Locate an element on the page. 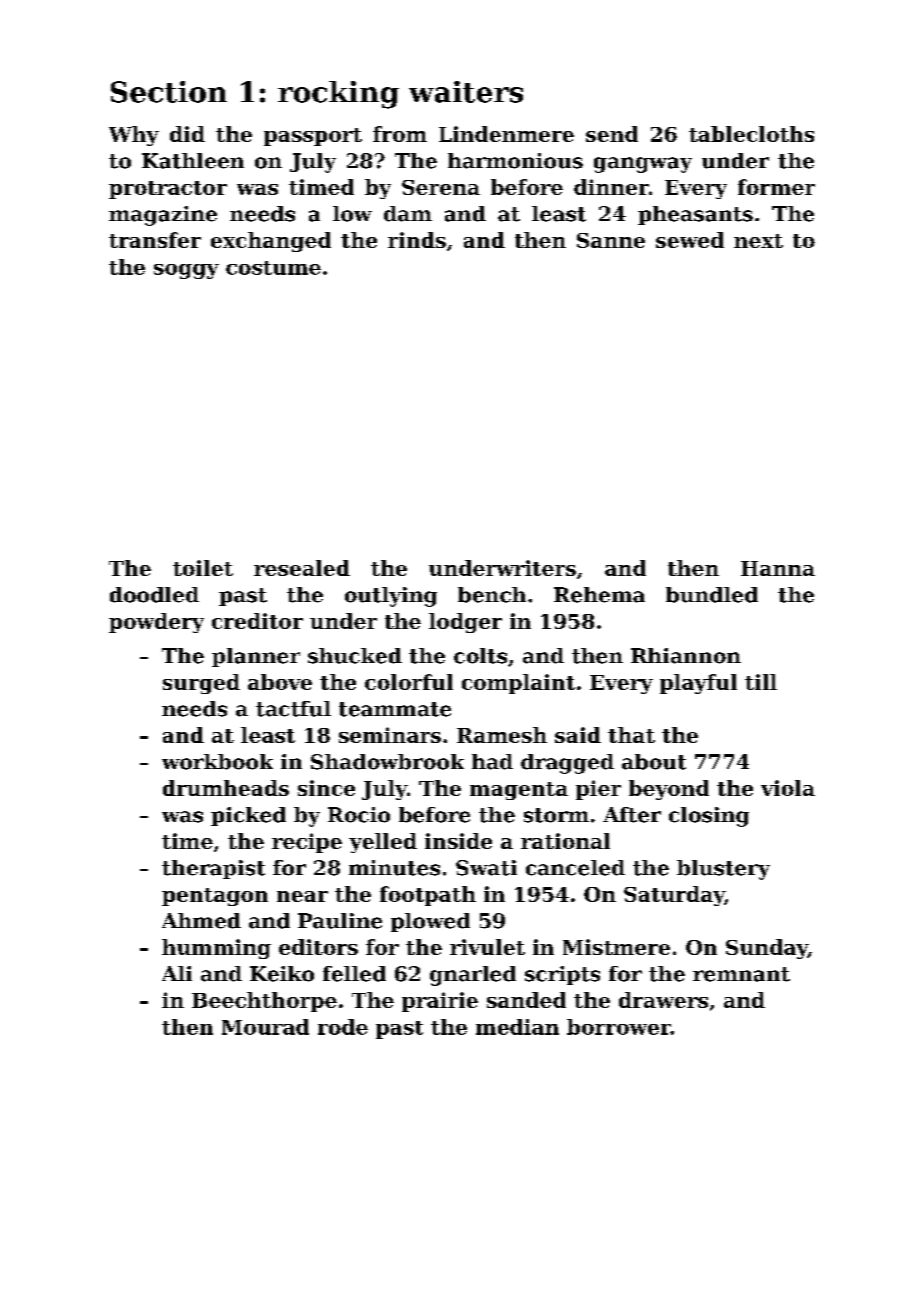  playful is located at coordinates (698, 684).
